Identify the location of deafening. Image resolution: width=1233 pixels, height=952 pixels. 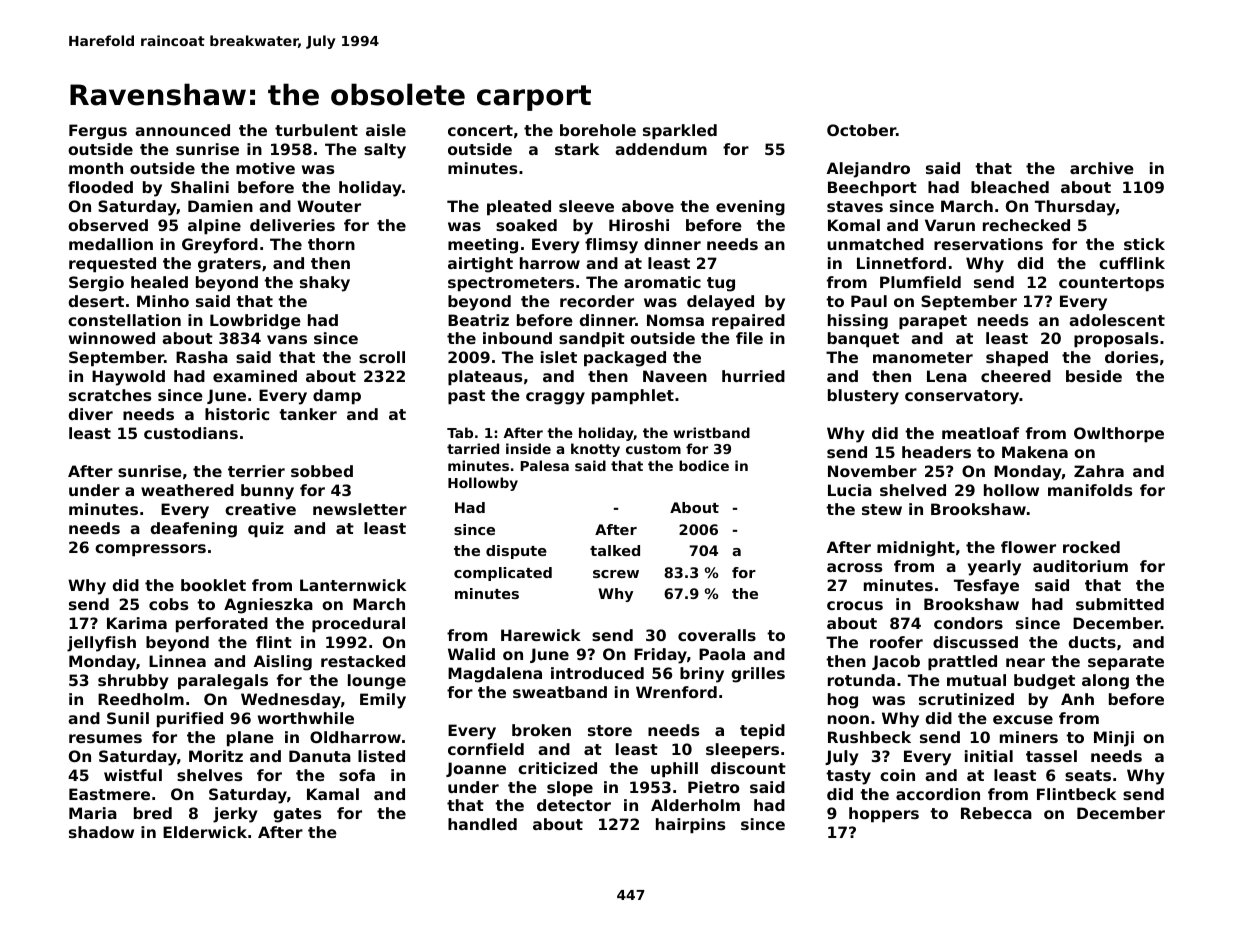
(193, 530).
